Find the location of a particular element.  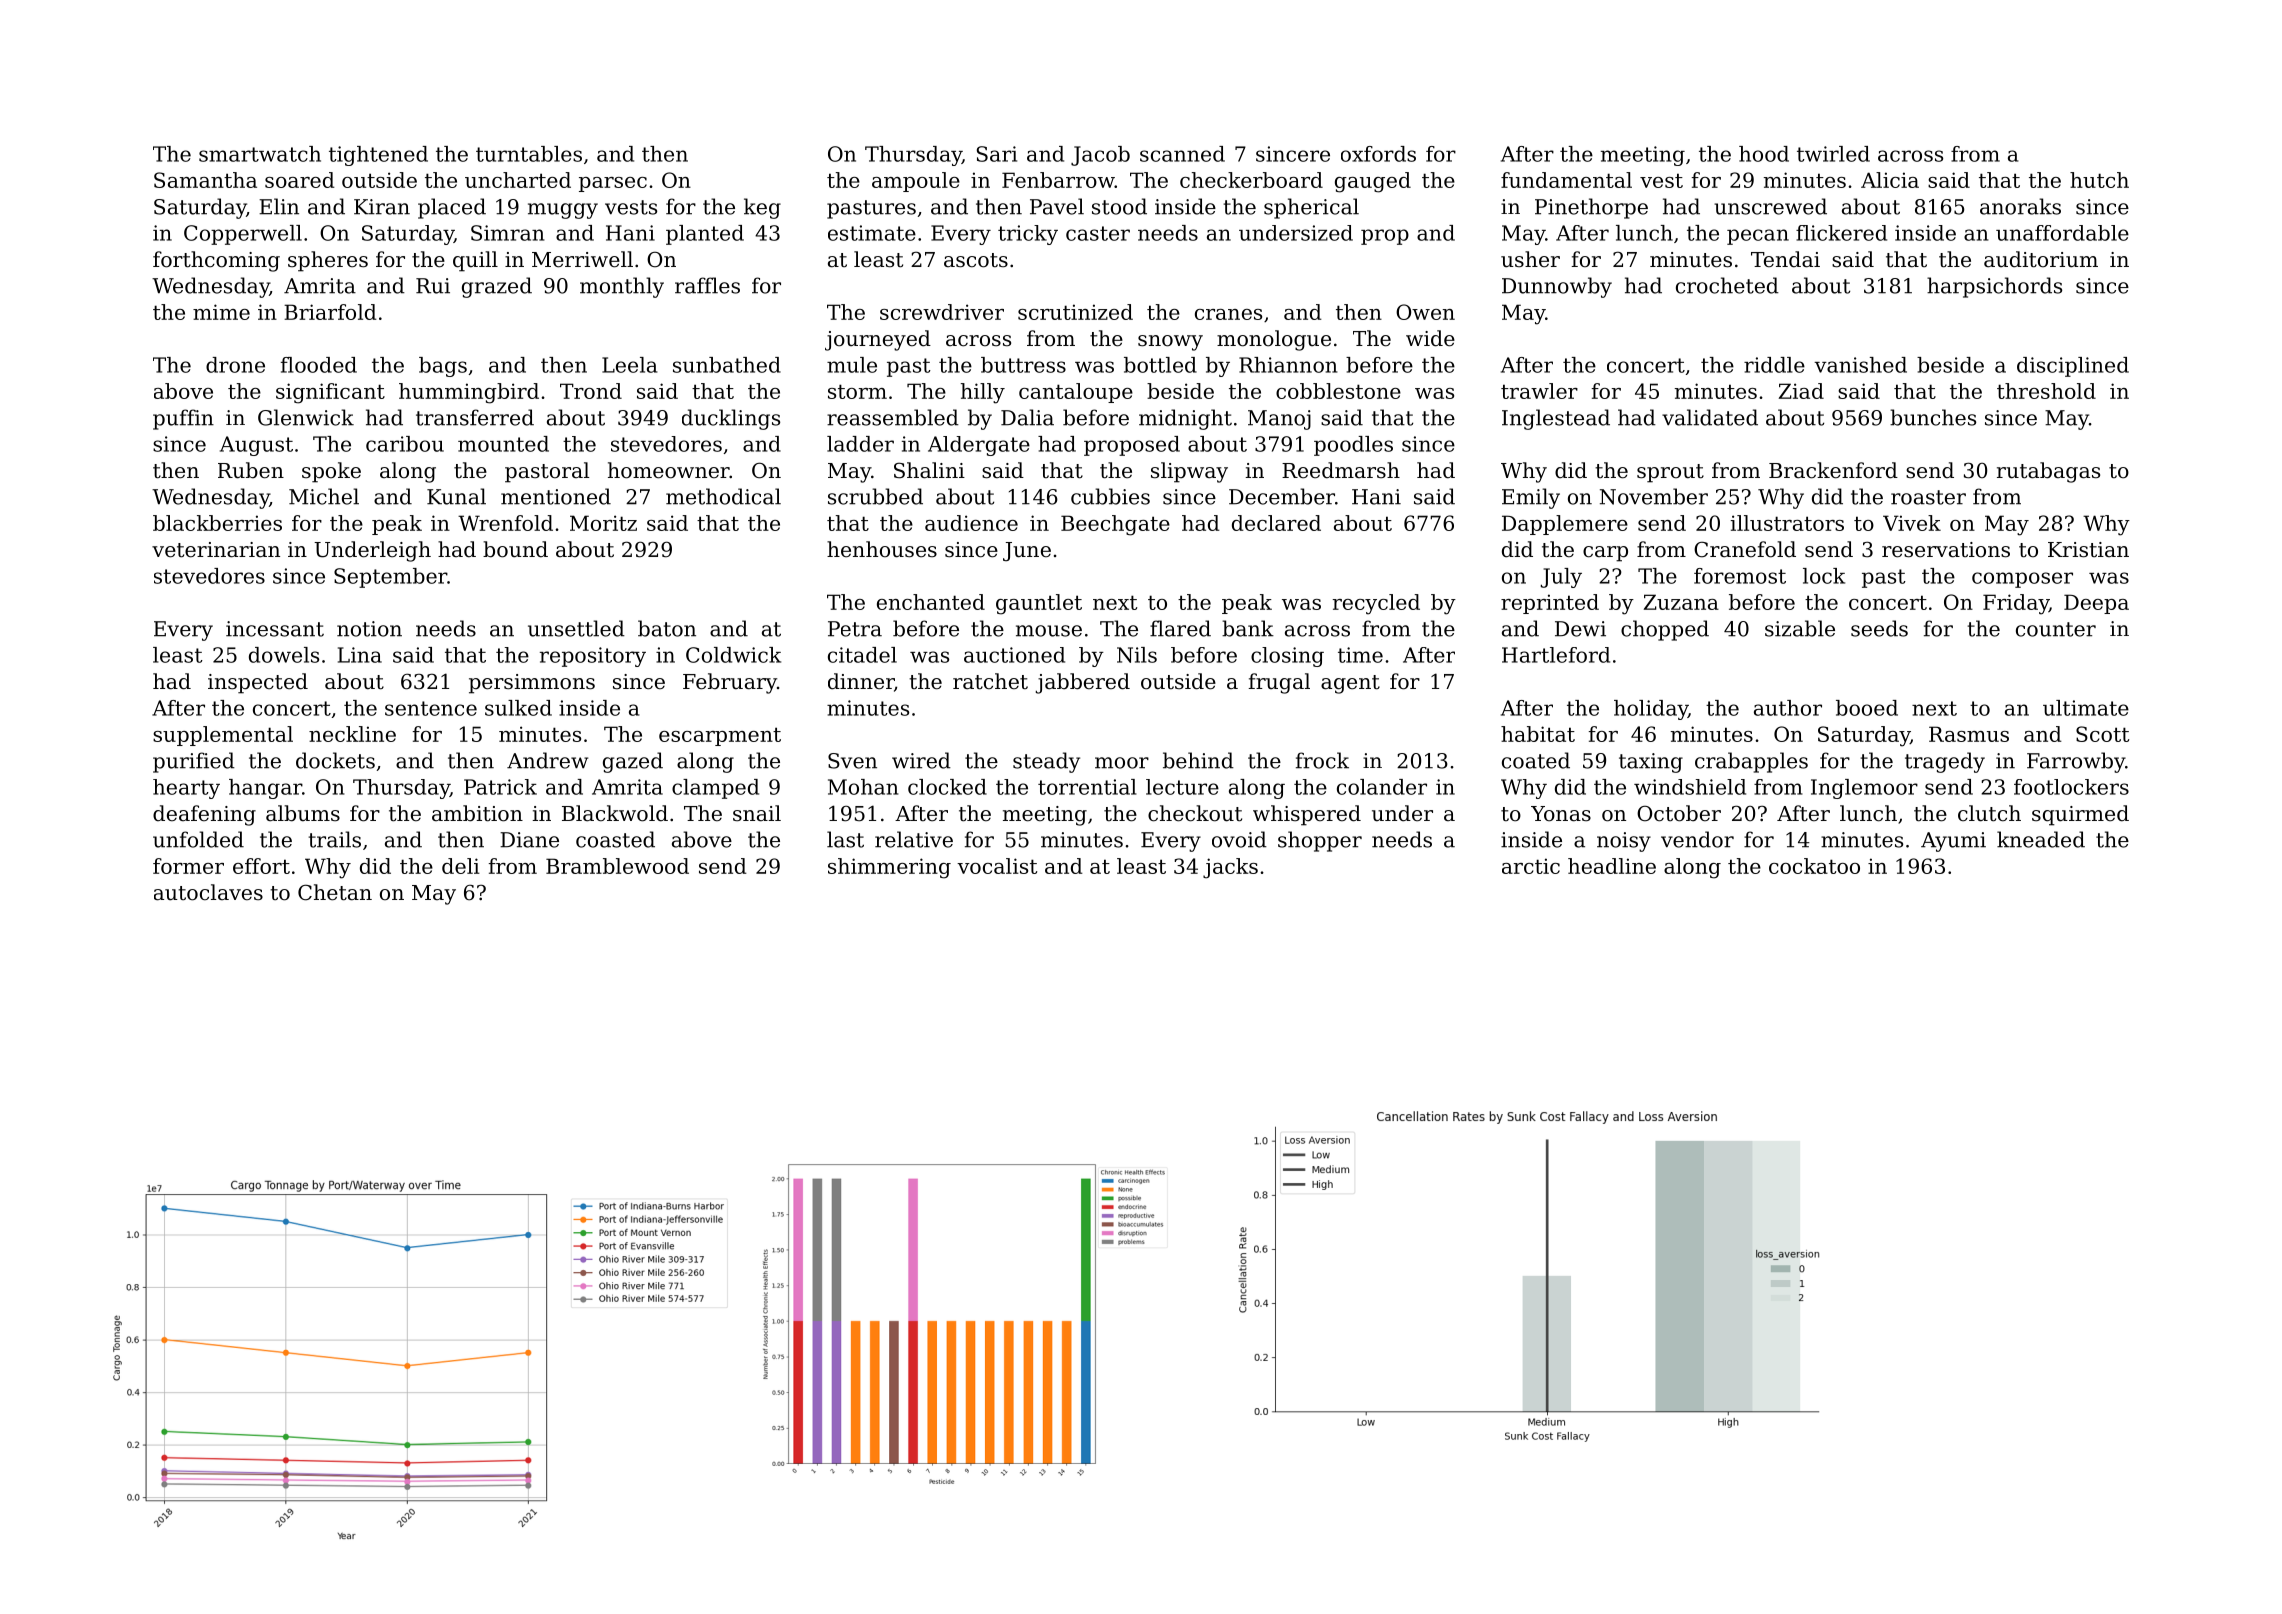

unaffordable is located at coordinates (2062, 233).
